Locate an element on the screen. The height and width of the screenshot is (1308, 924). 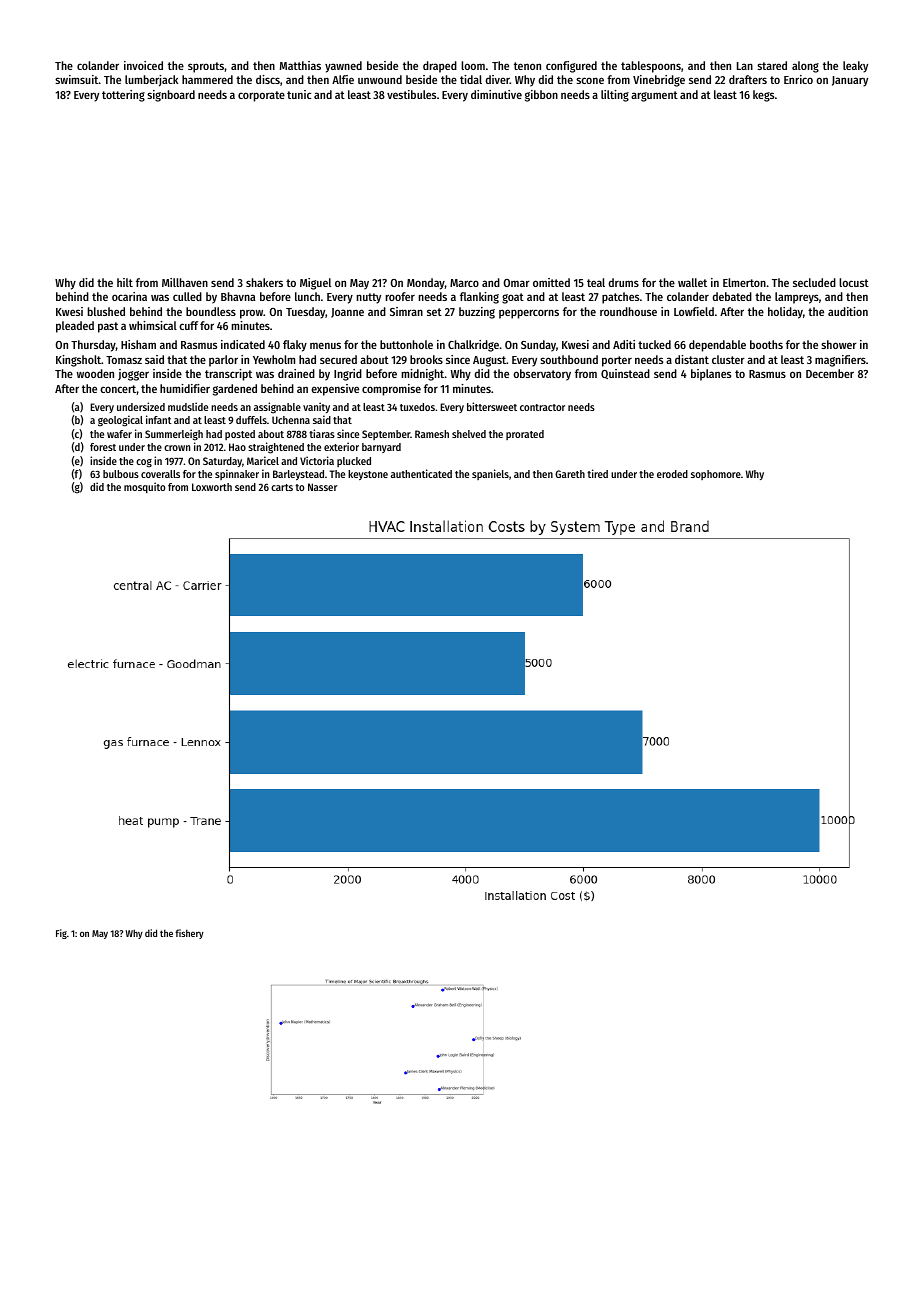
mosquito is located at coordinates (144, 487).
